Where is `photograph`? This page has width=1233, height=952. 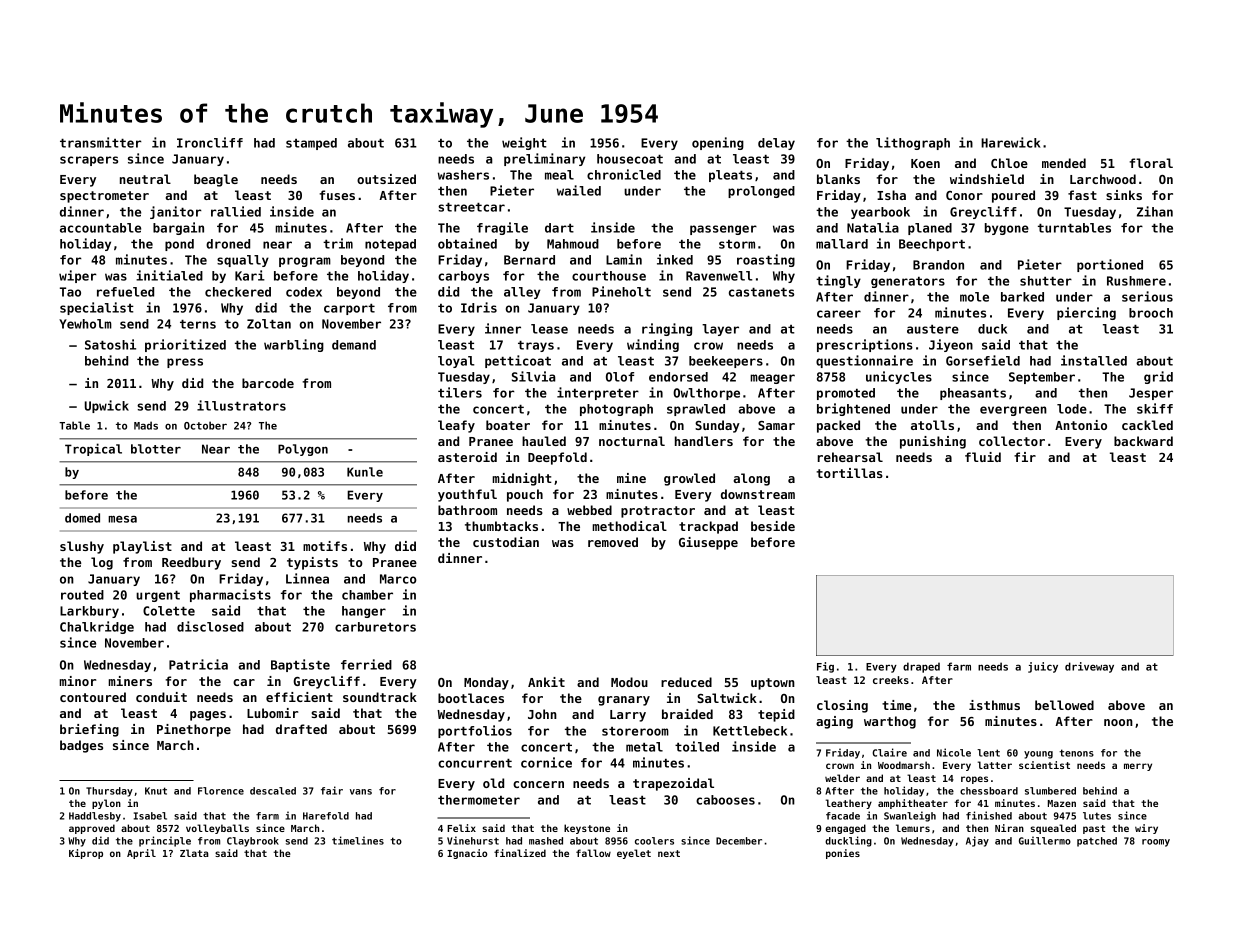 photograph is located at coordinates (616, 410).
